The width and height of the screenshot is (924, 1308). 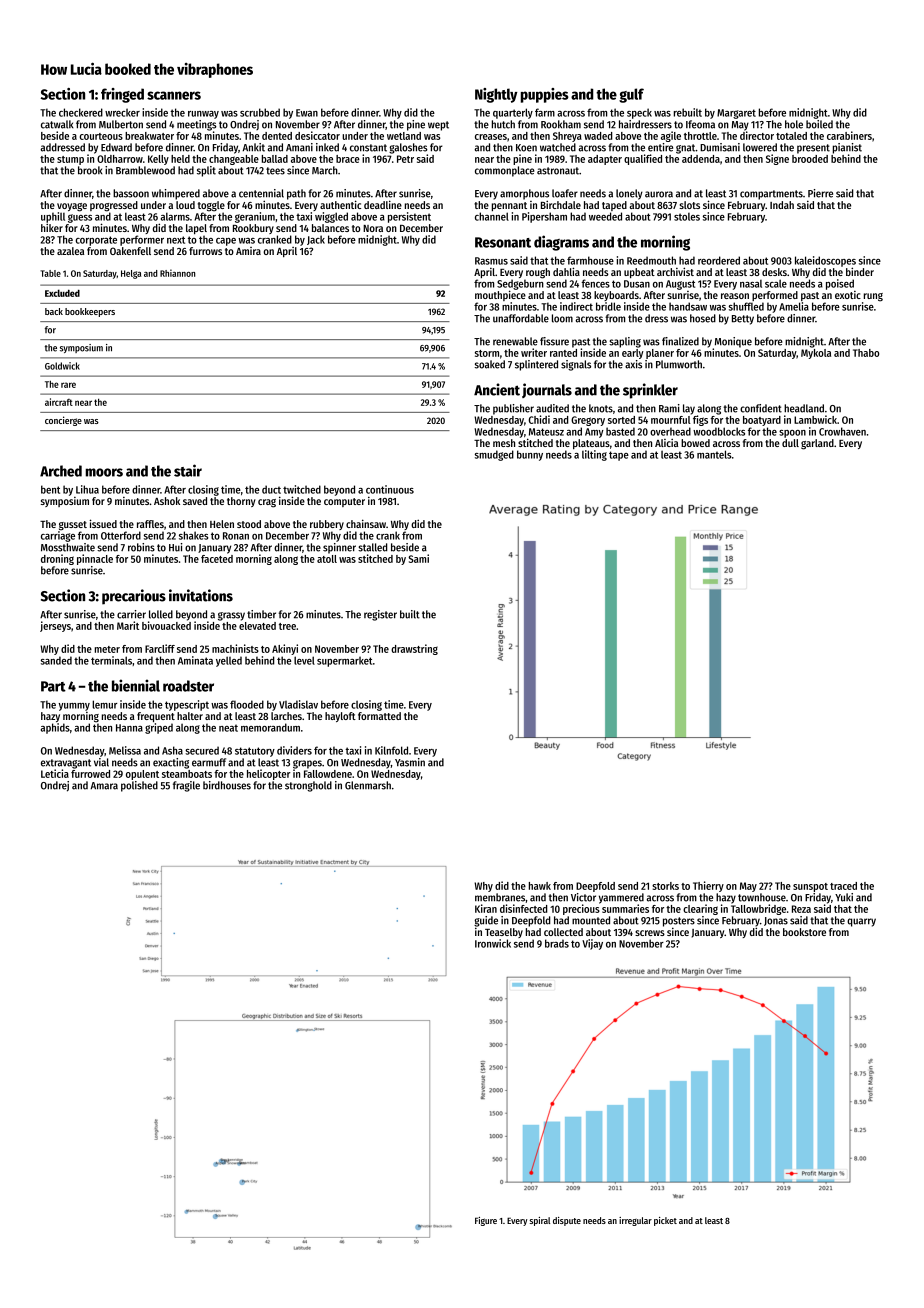 What do you see at coordinates (708, 886) in the screenshot?
I see `Thierry` at bounding box center [708, 886].
